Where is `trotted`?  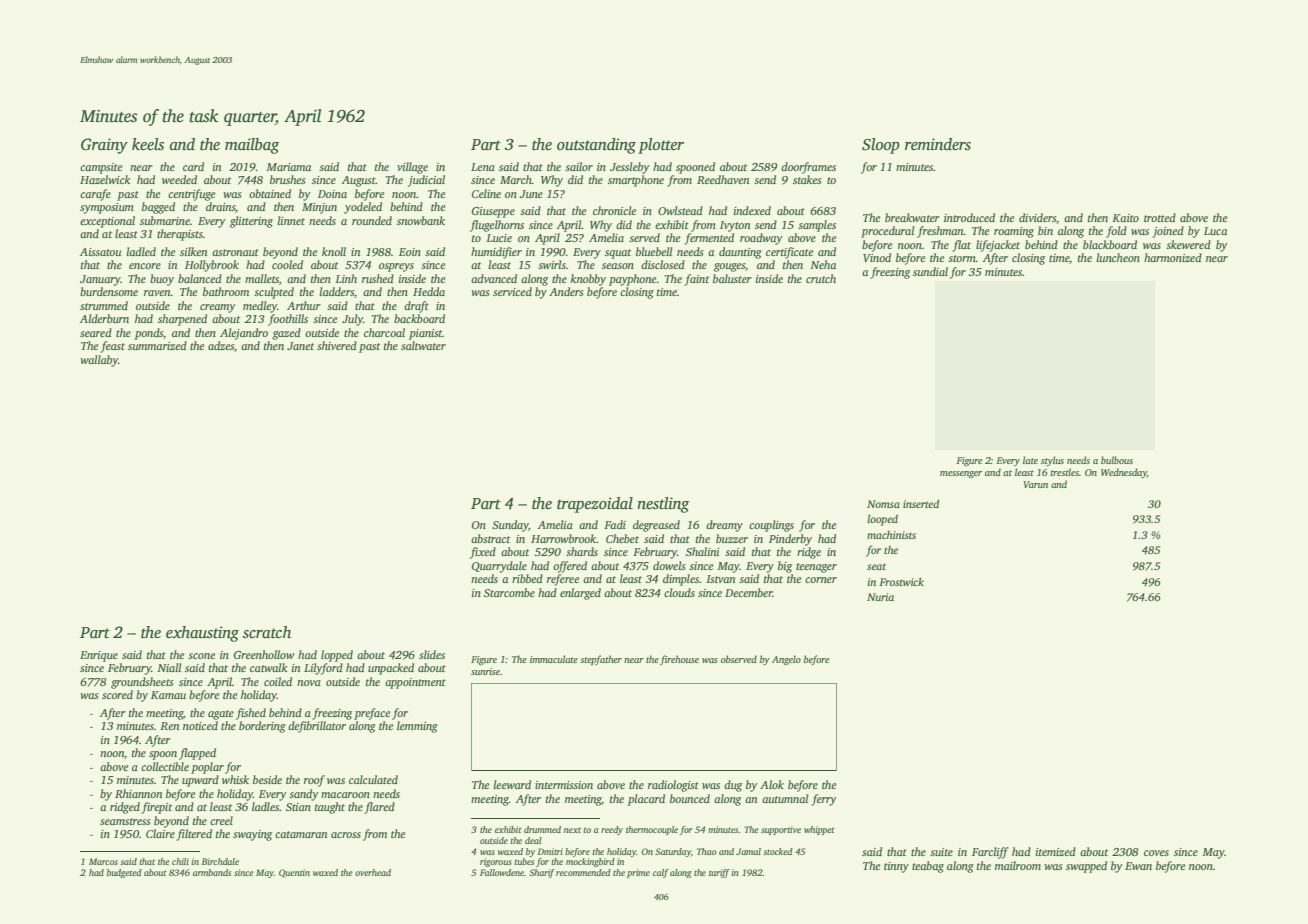 trotted is located at coordinates (1160, 217).
